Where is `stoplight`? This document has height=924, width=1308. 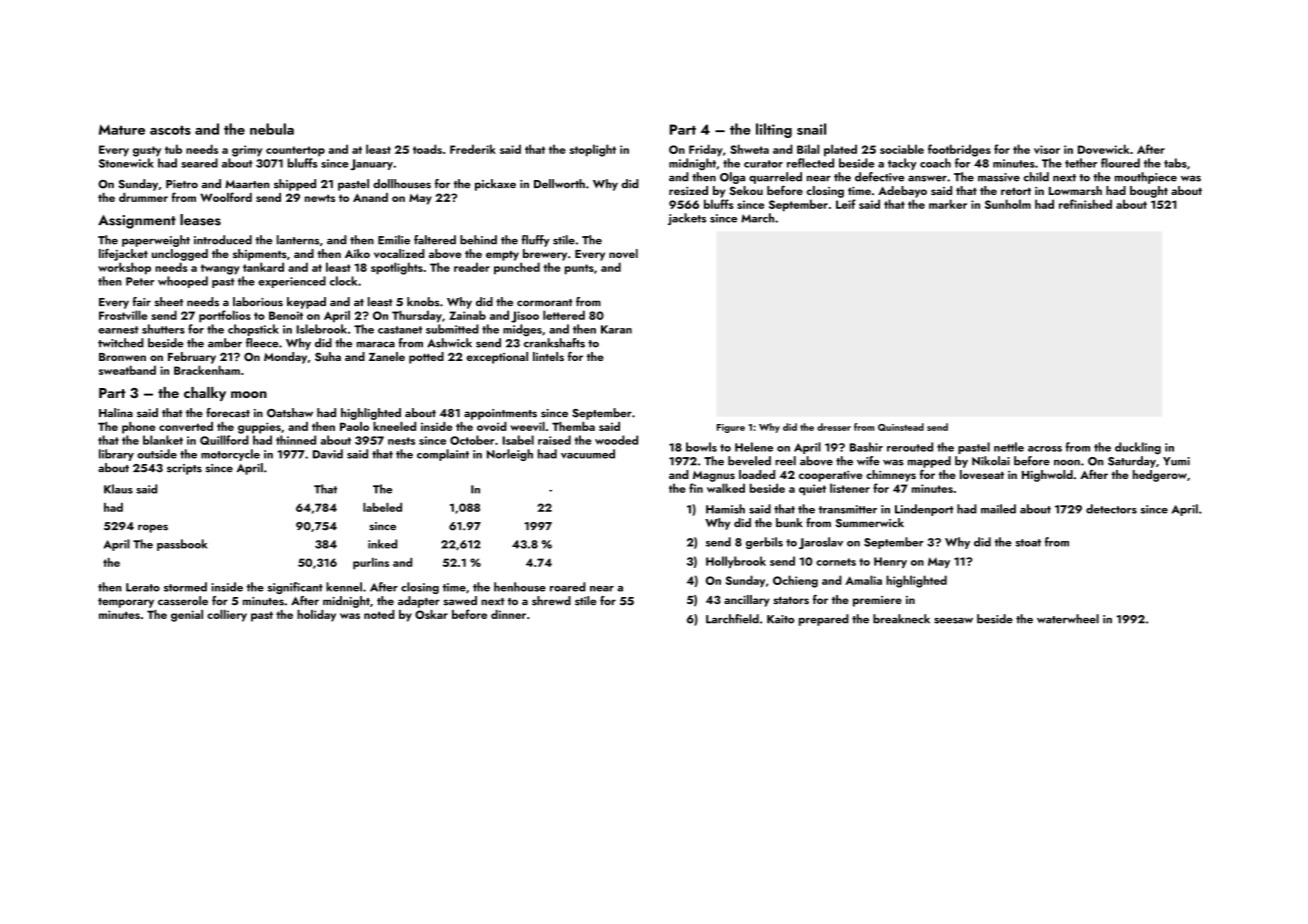 stoplight is located at coordinates (593, 150).
